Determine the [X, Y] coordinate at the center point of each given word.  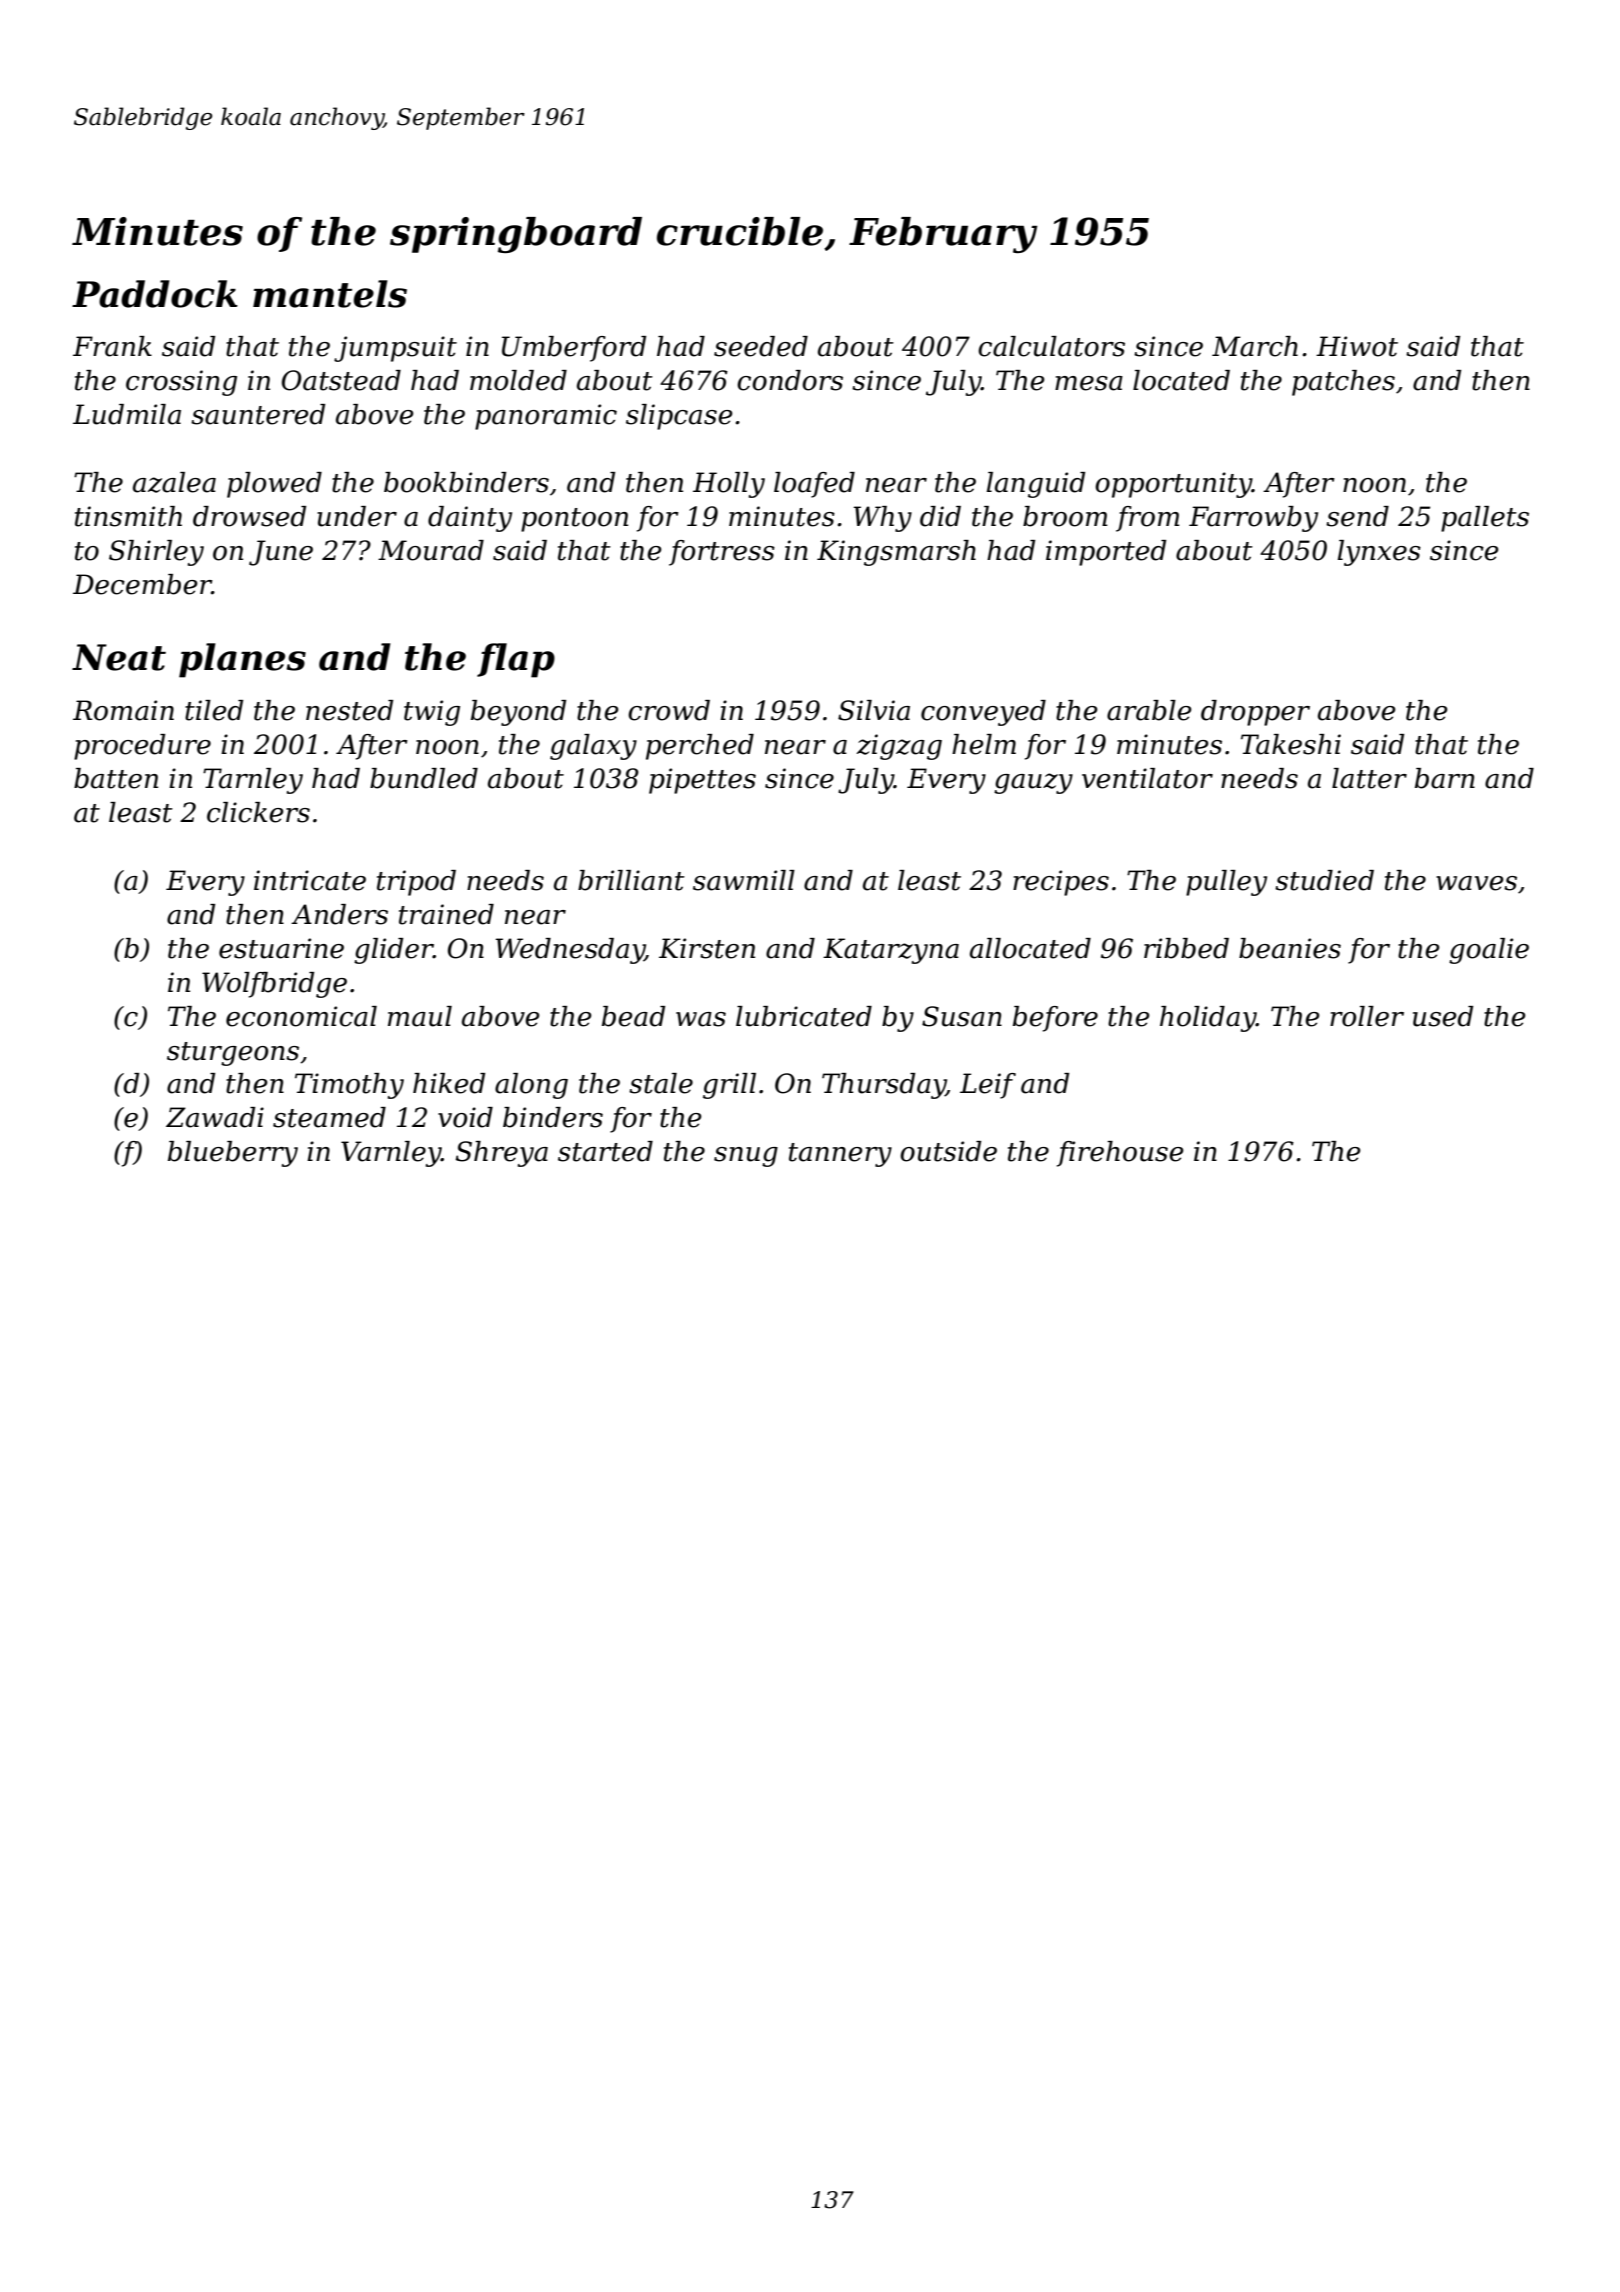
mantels [330, 294]
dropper [1255, 713]
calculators [1051, 346]
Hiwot [1357, 346]
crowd [669, 710]
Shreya [502, 1154]
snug [746, 1157]
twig [432, 713]
